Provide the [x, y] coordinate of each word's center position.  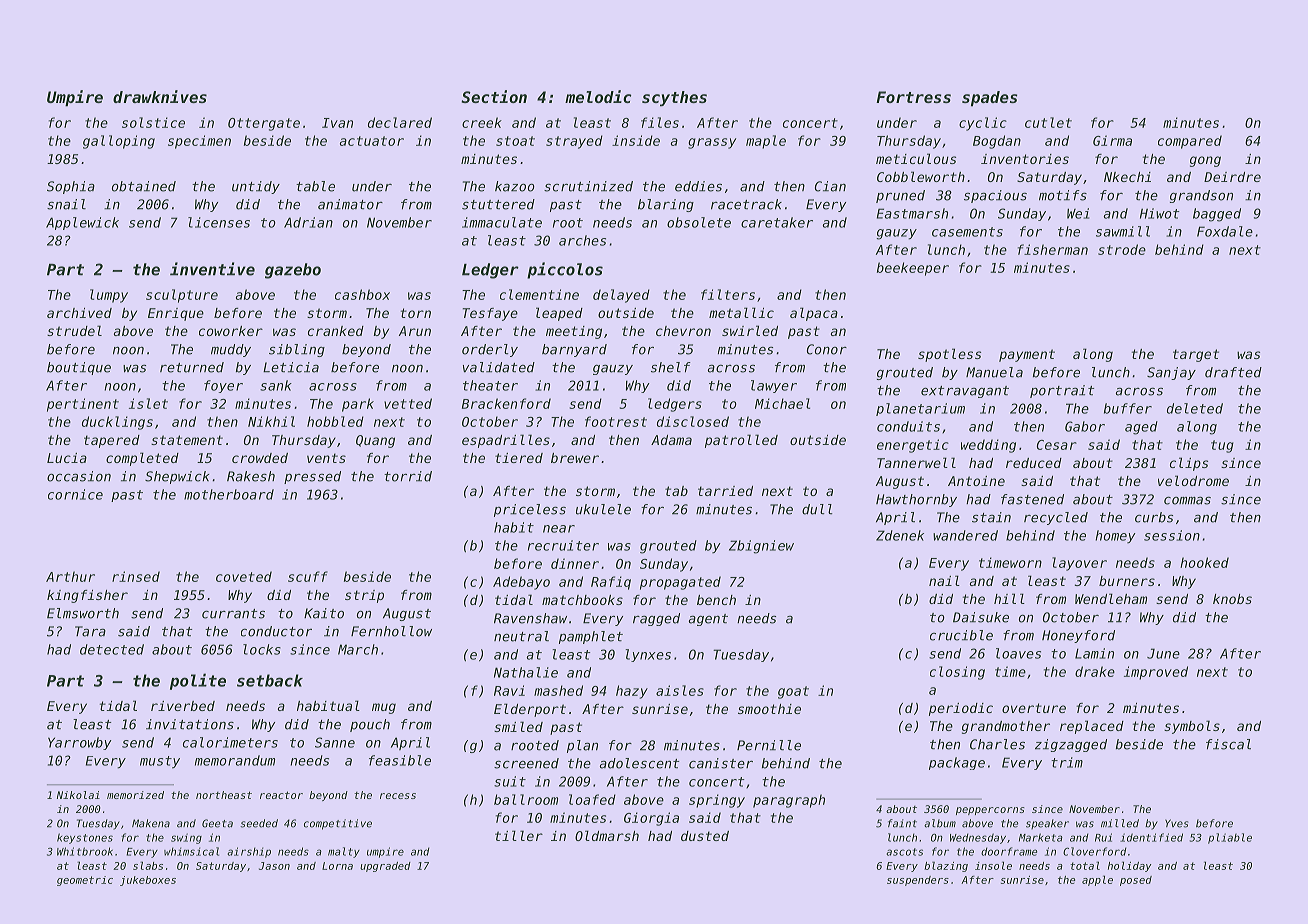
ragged [656, 619]
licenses [219, 222]
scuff [308, 576]
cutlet [1048, 122]
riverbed [183, 706]
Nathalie [526, 672]
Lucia [67, 458]
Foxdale [1225, 231]
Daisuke [981, 617]
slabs [148, 865]
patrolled [741, 441]
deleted [1195, 408]
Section [494, 96]
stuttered [498, 204]
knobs [1232, 599]
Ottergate [264, 124]
